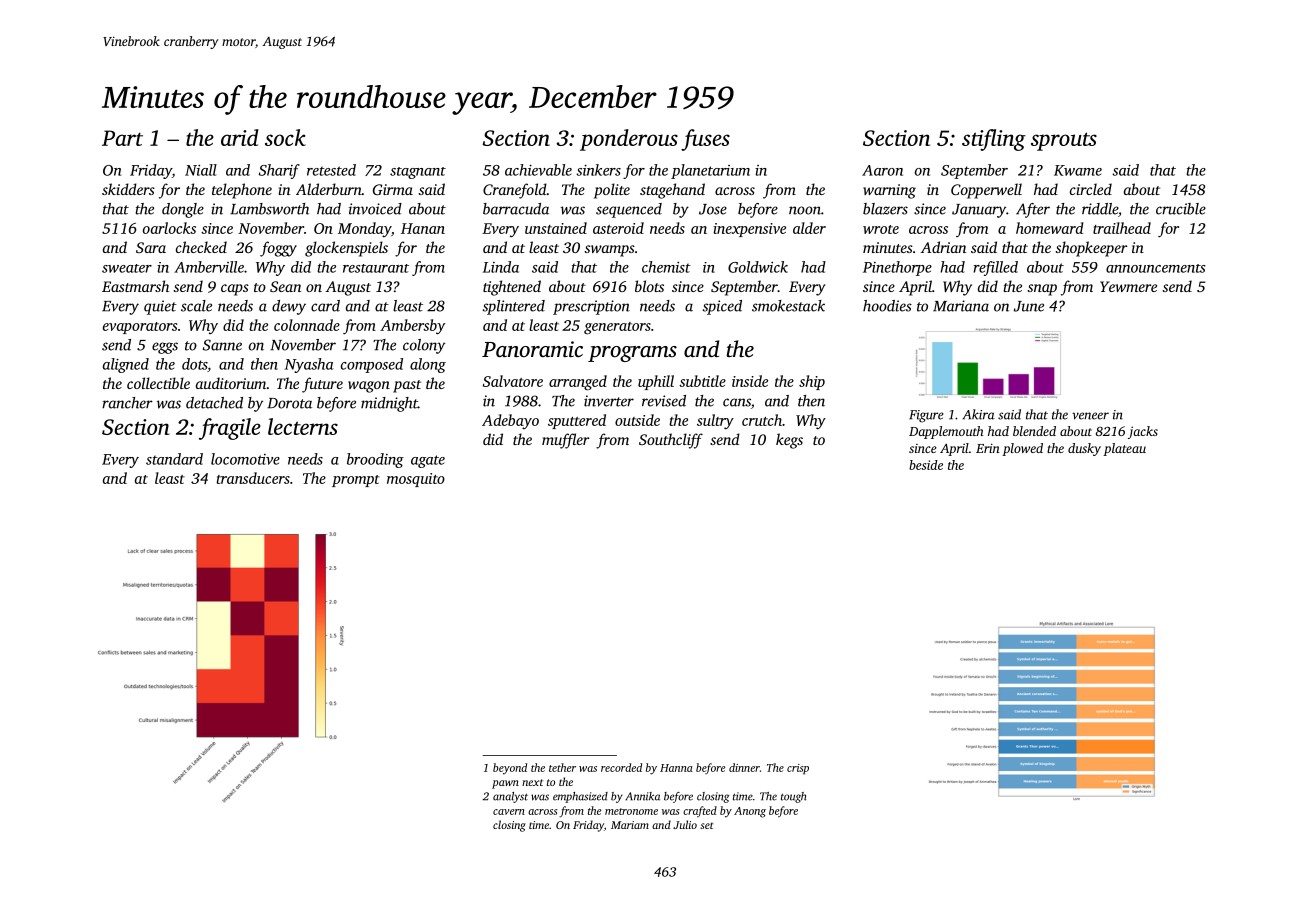 This screenshot has height=924, width=1308. What do you see at coordinates (1050, 228) in the screenshot?
I see `homeward` at bounding box center [1050, 228].
